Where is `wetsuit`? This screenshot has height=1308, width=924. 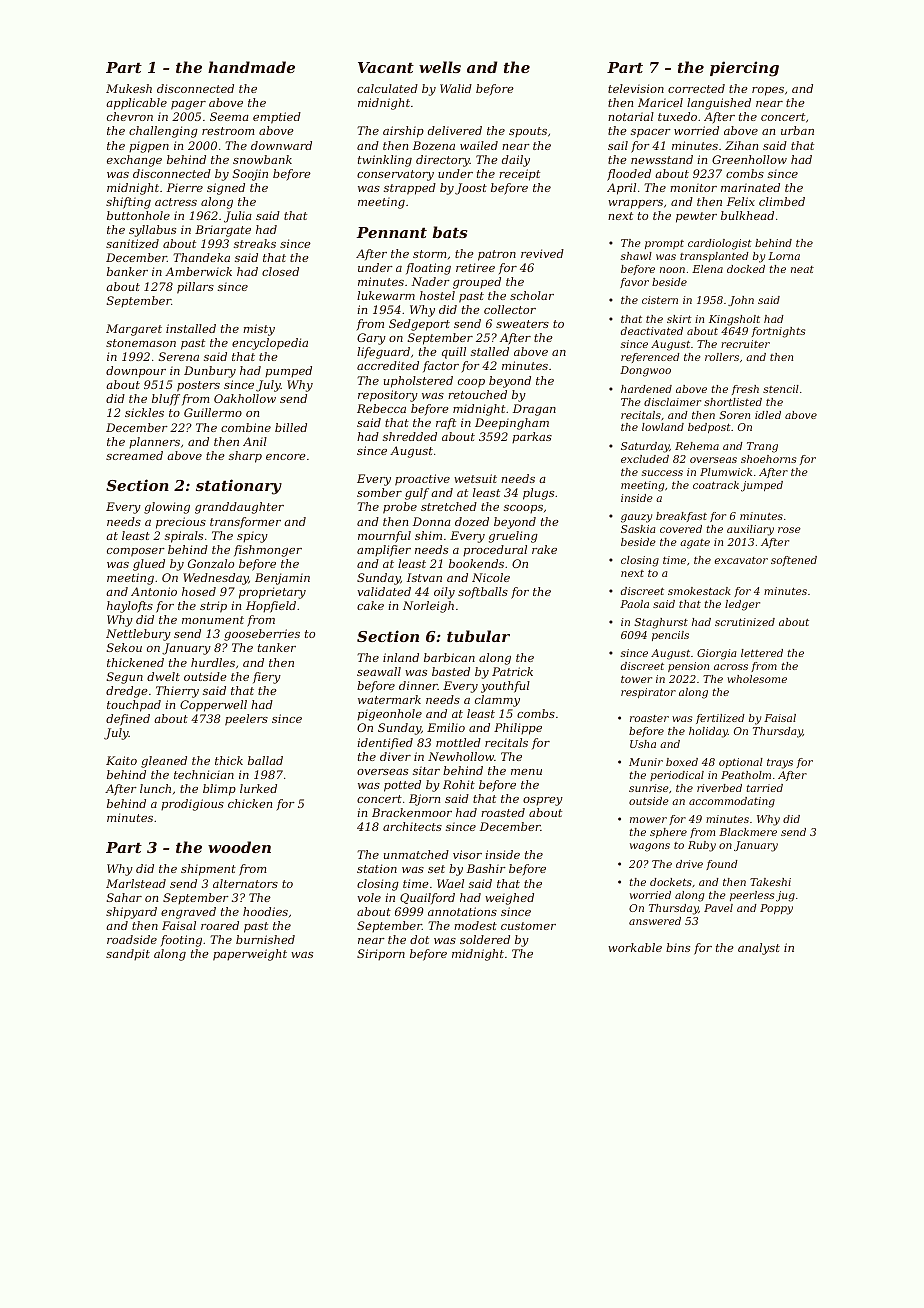 wetsuit is located at coordinates (475, 478).
